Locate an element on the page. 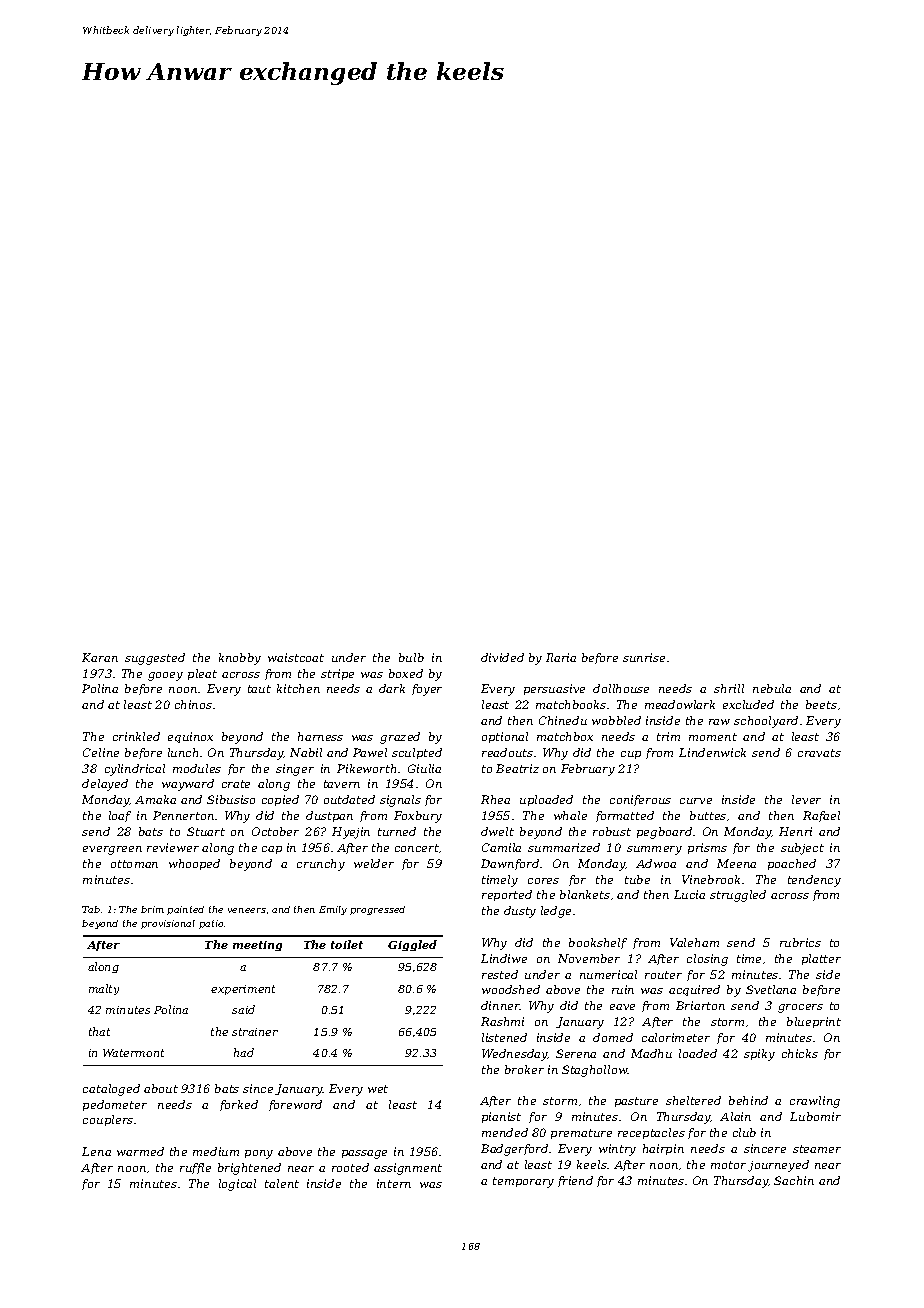  evergreen is located at coordinates (112, 850).
